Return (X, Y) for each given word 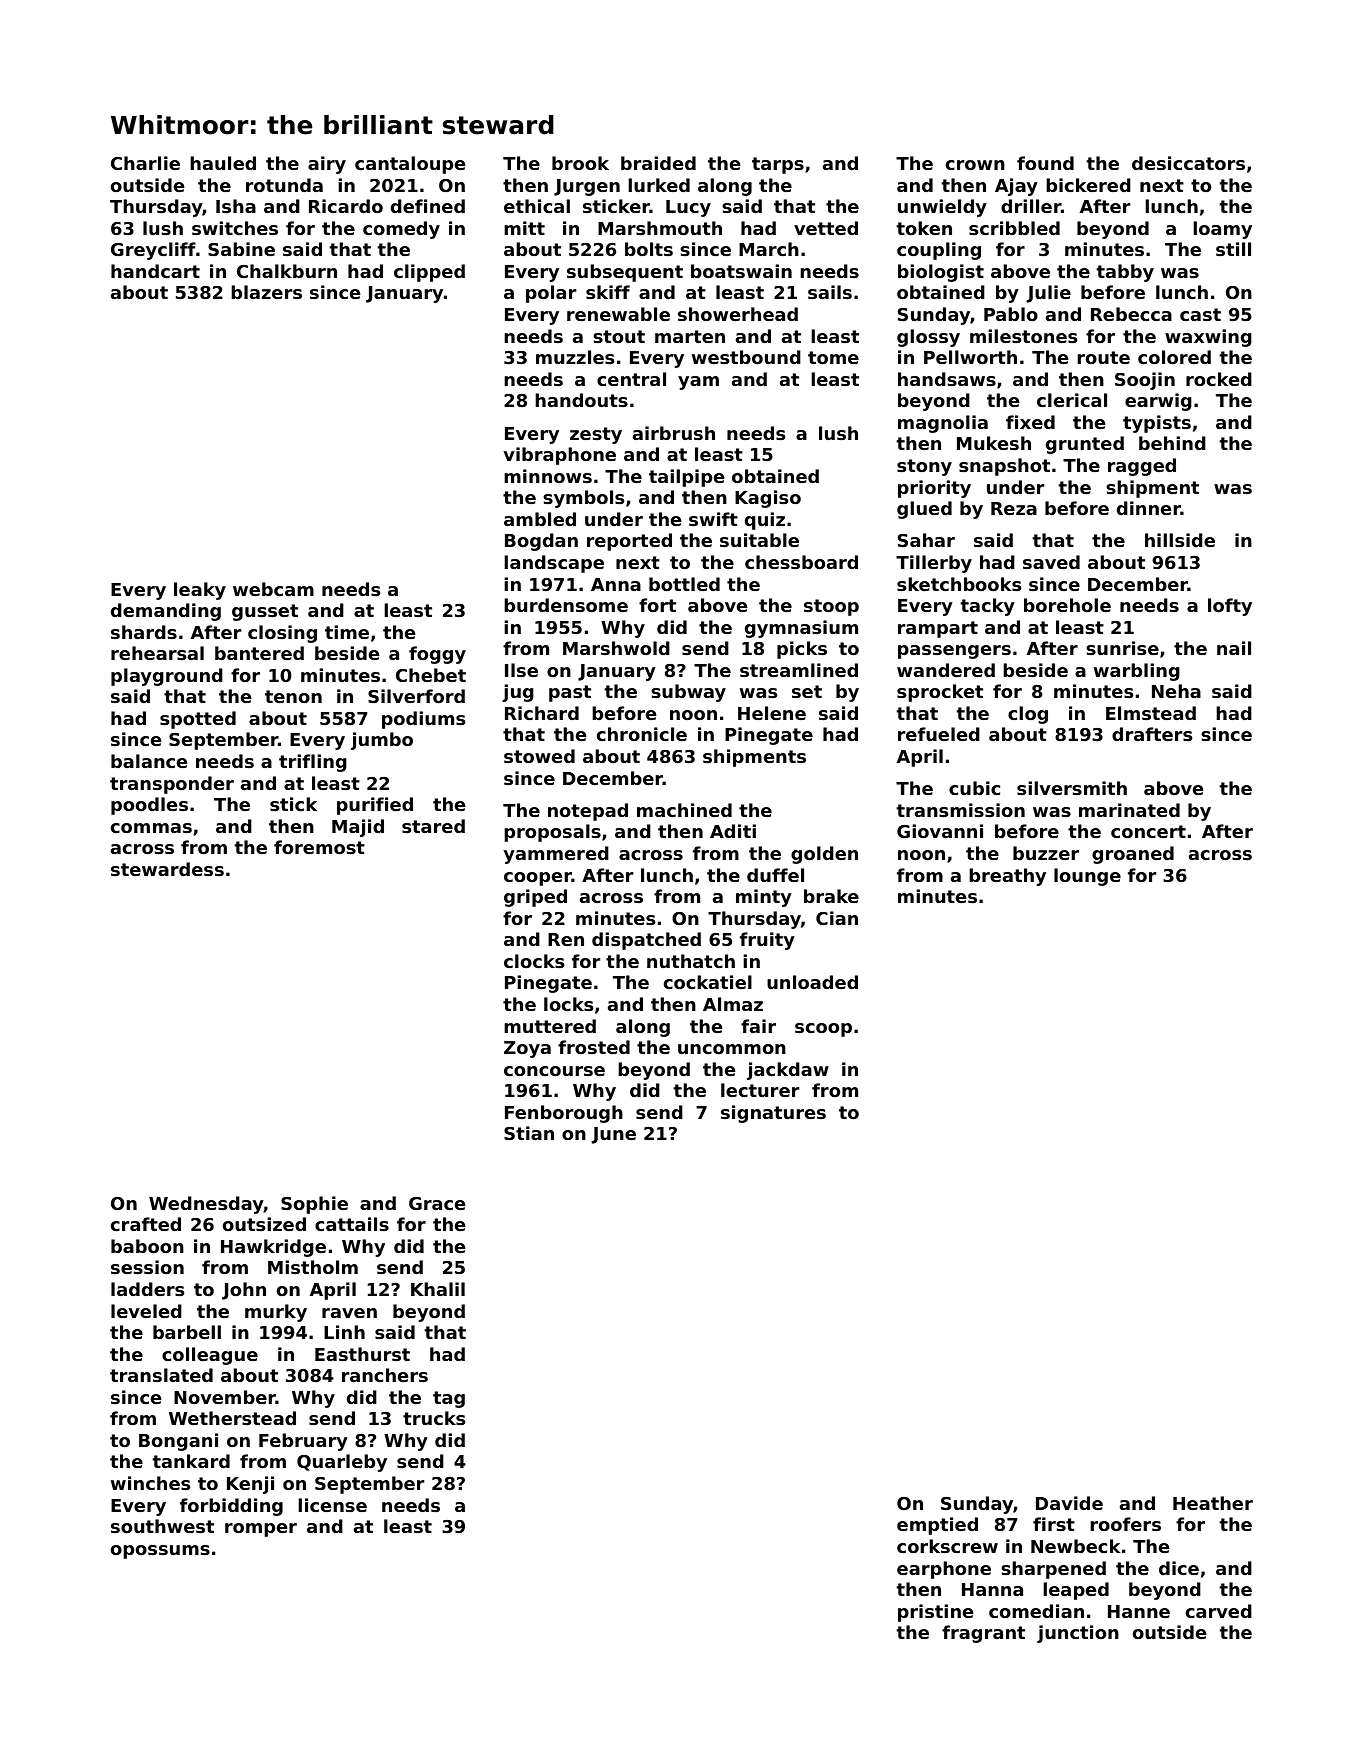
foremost (319, 847)
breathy (1007, 877)
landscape (554, 564)
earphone (944, 1570)
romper (261, 1530)
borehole (1067, 605)
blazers (266, 292)
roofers (1125, 1524)
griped (535, 898)
